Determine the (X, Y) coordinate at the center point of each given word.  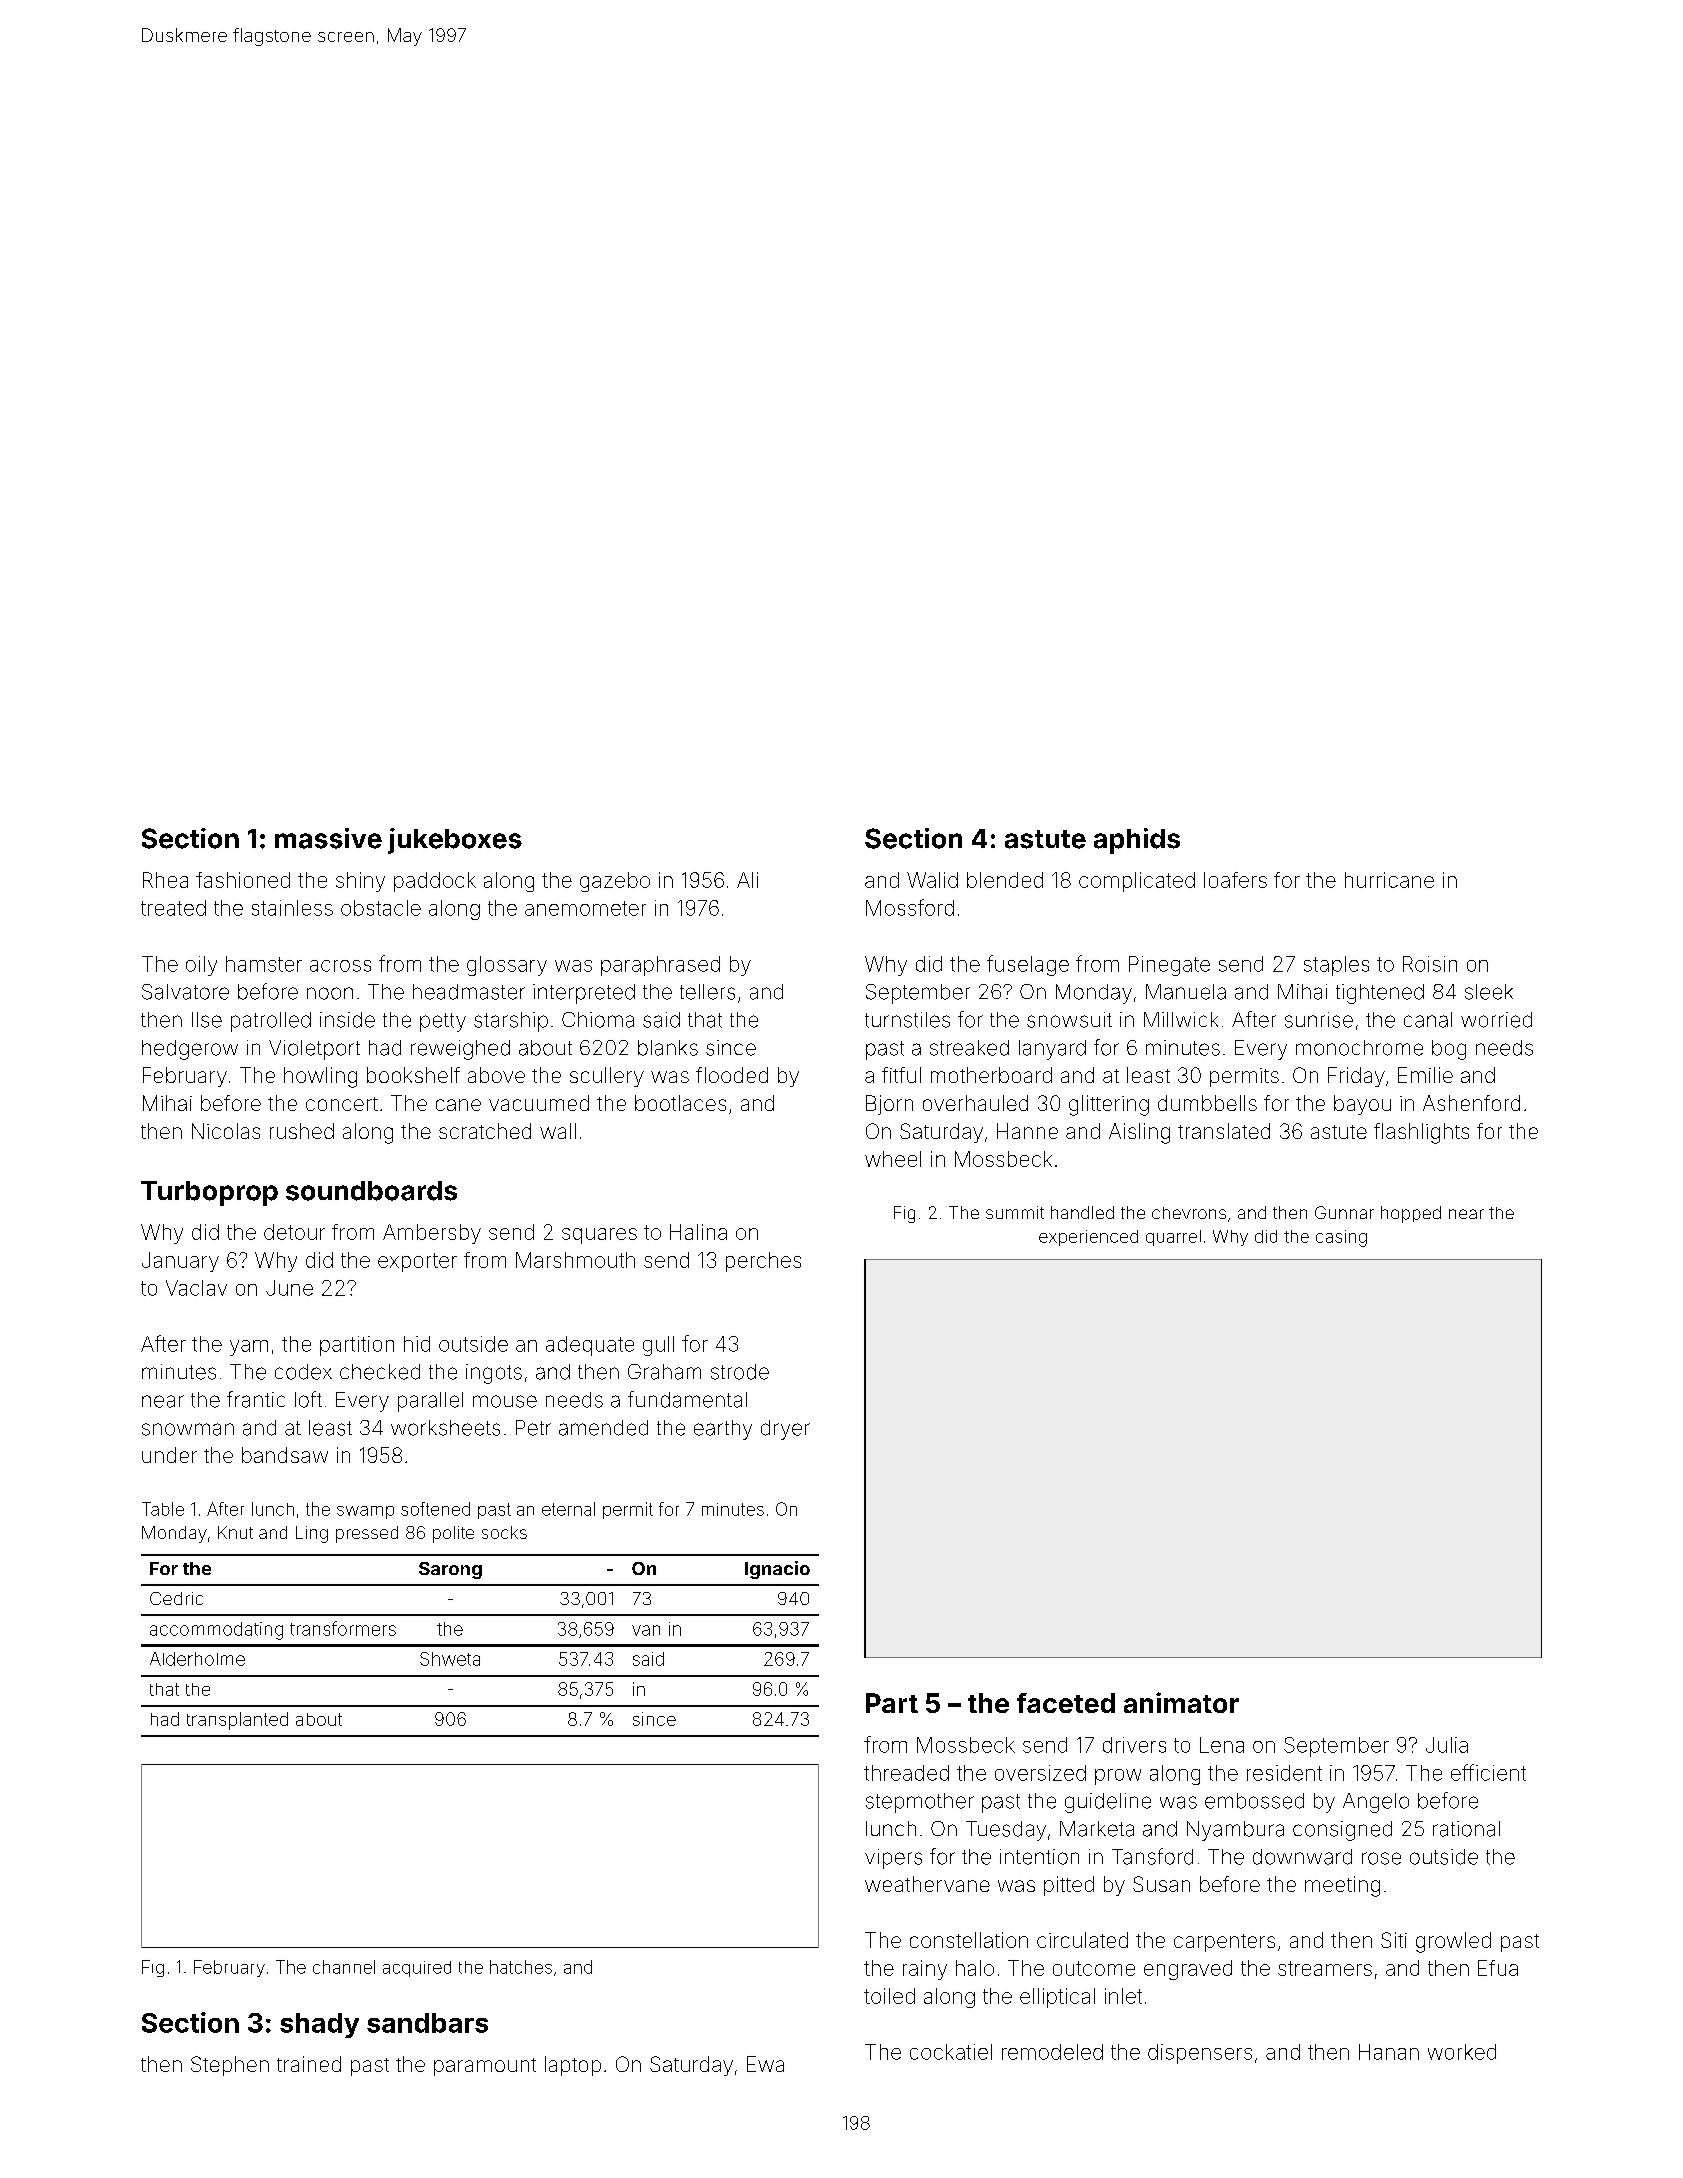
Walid (932, 880)
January (180, 1262)
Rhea (165, 880)
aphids (1137, 841)
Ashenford (1471, 1103)
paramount (485, 2067)
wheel (893, 1159)
